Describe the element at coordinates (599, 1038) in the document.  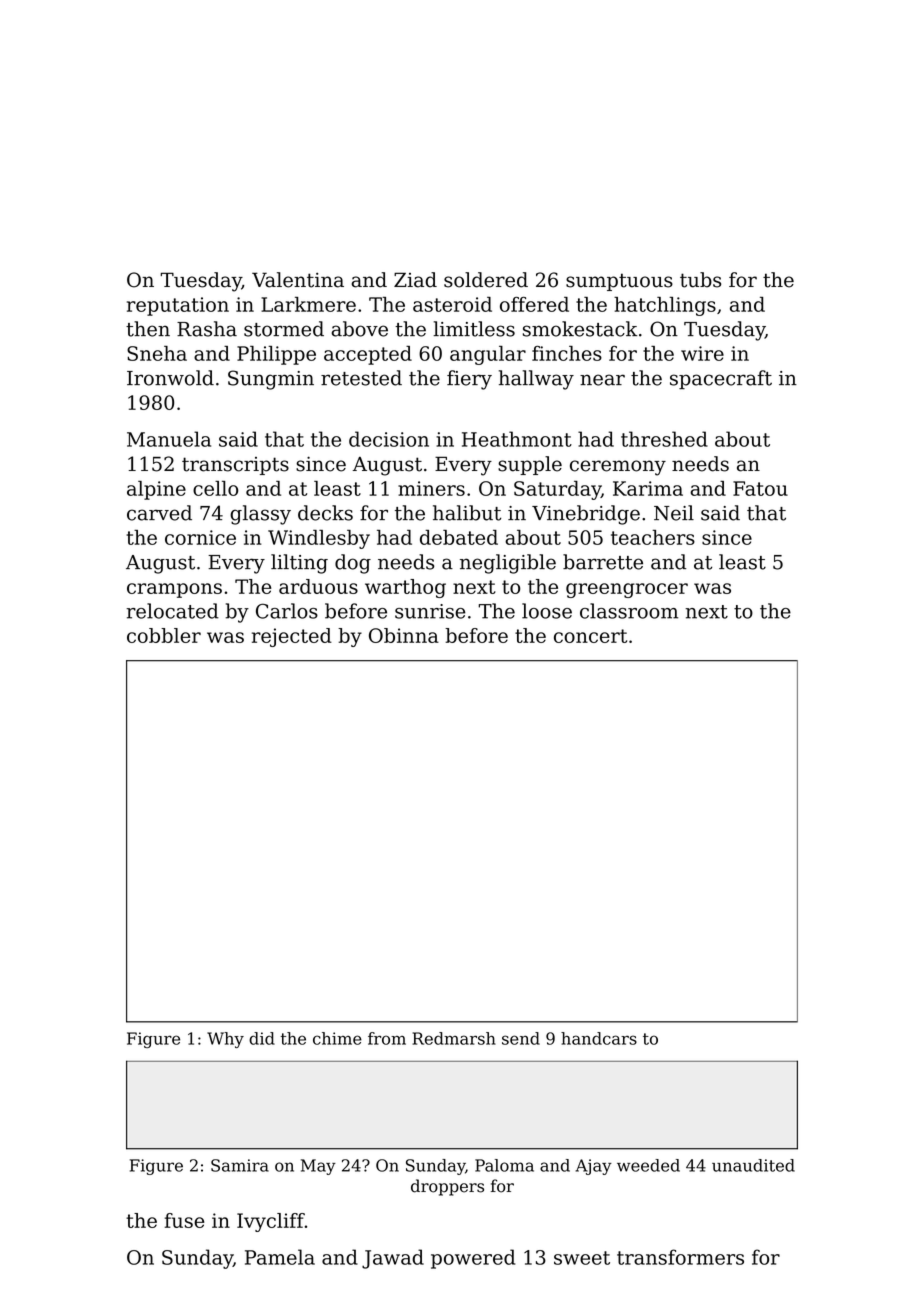
I see `handcars` at that location.
